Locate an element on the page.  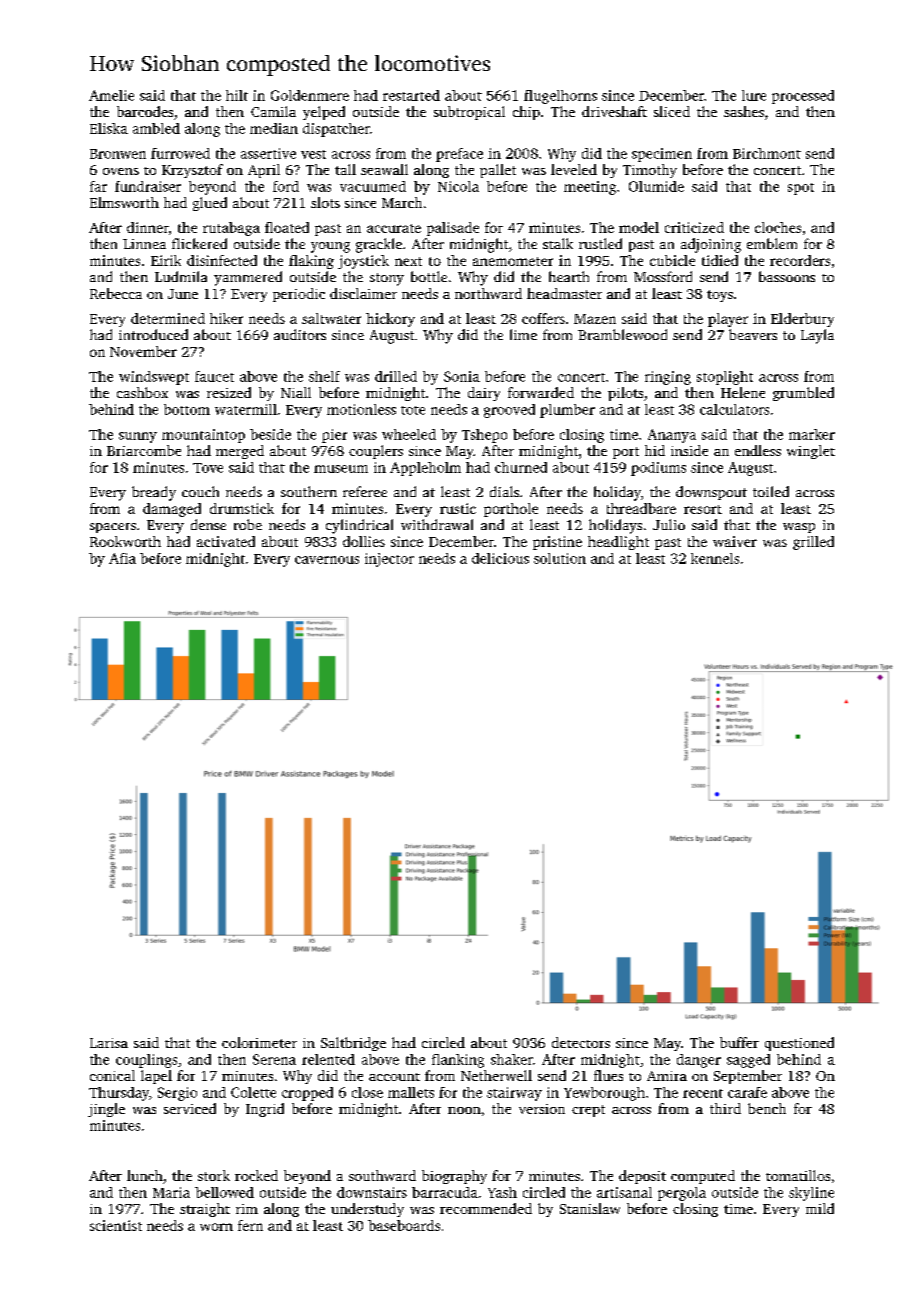
Sergio is located at coordinates (177, 1094).
